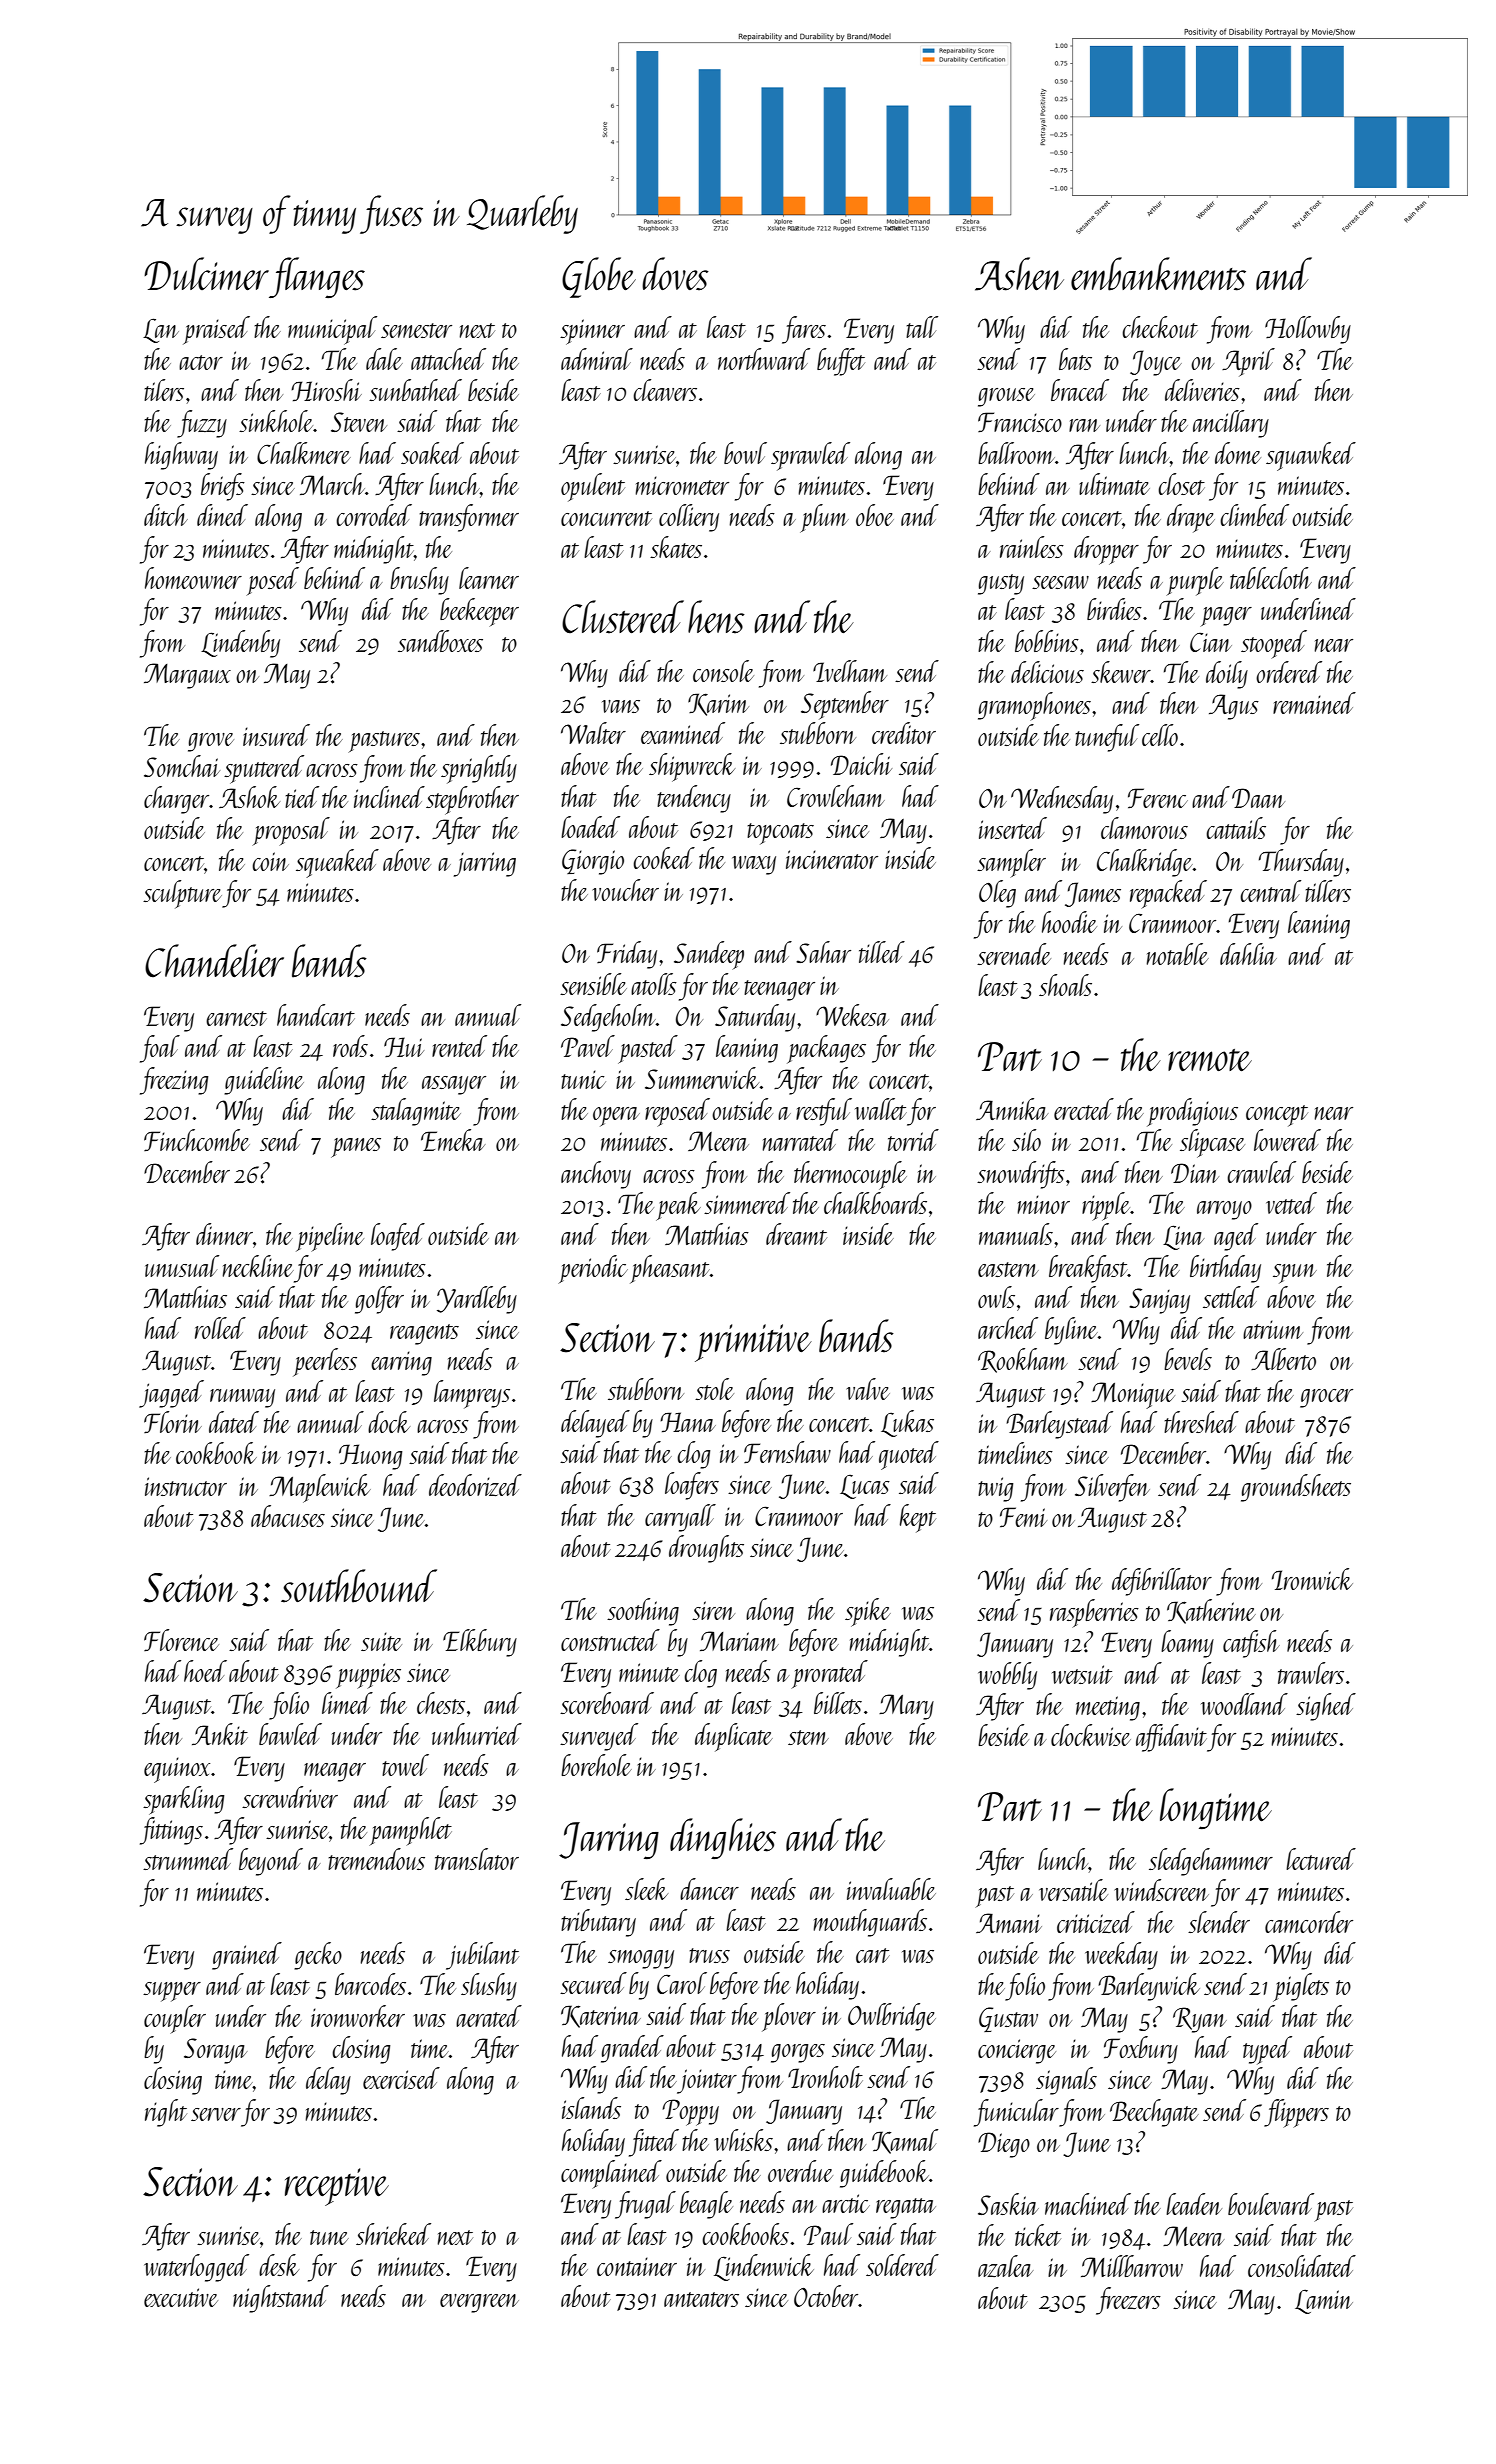 Image resolution: width=1496 pixels, height=2464 pixels. Describe the element at coordinates (205, 1671) in the page. I see `hoed` at that location.
